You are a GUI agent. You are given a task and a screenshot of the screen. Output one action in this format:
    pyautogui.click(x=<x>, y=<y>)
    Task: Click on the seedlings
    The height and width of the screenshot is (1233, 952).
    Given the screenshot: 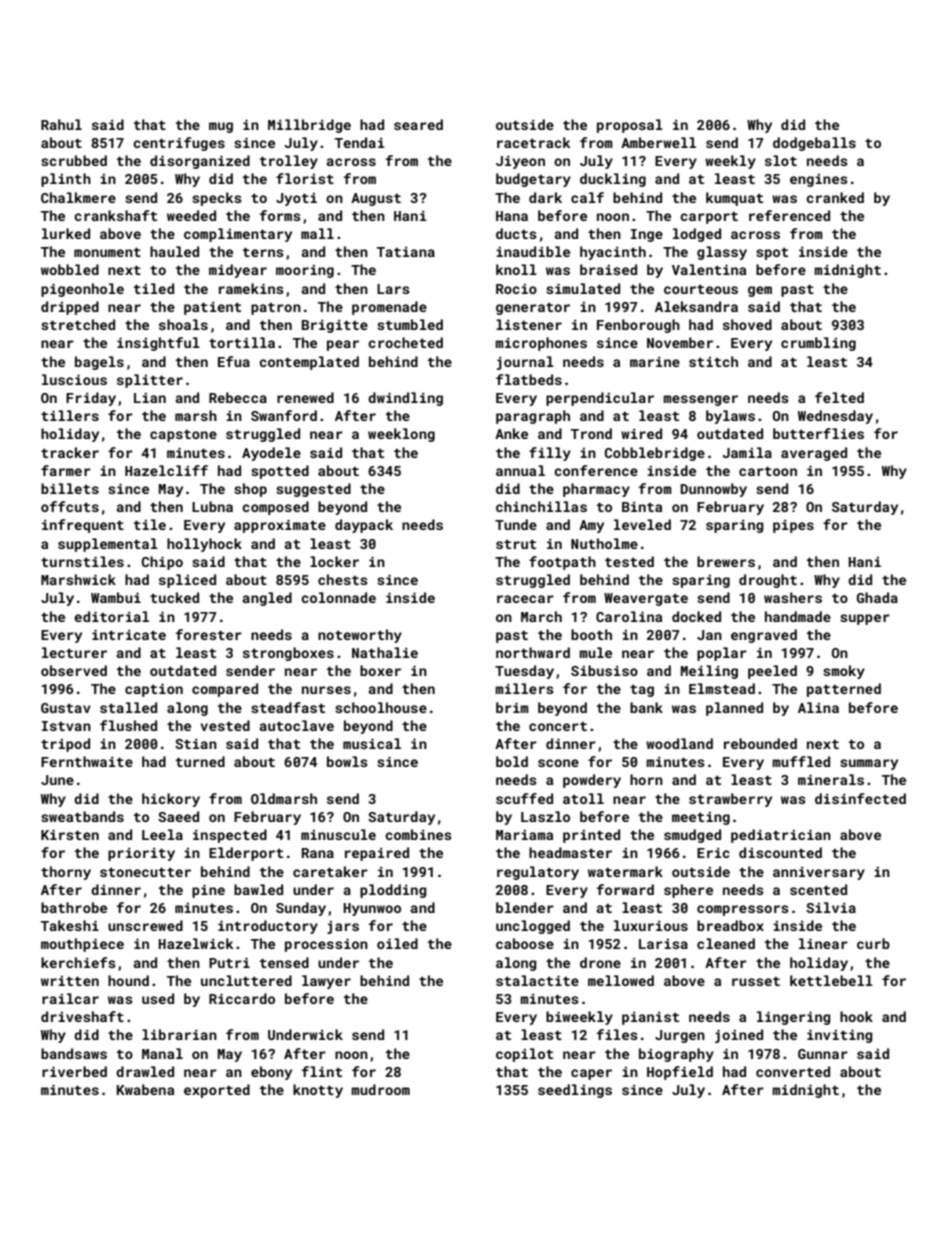 What is the action you would take?
    pyautogui.click(x=575, y=1091)
